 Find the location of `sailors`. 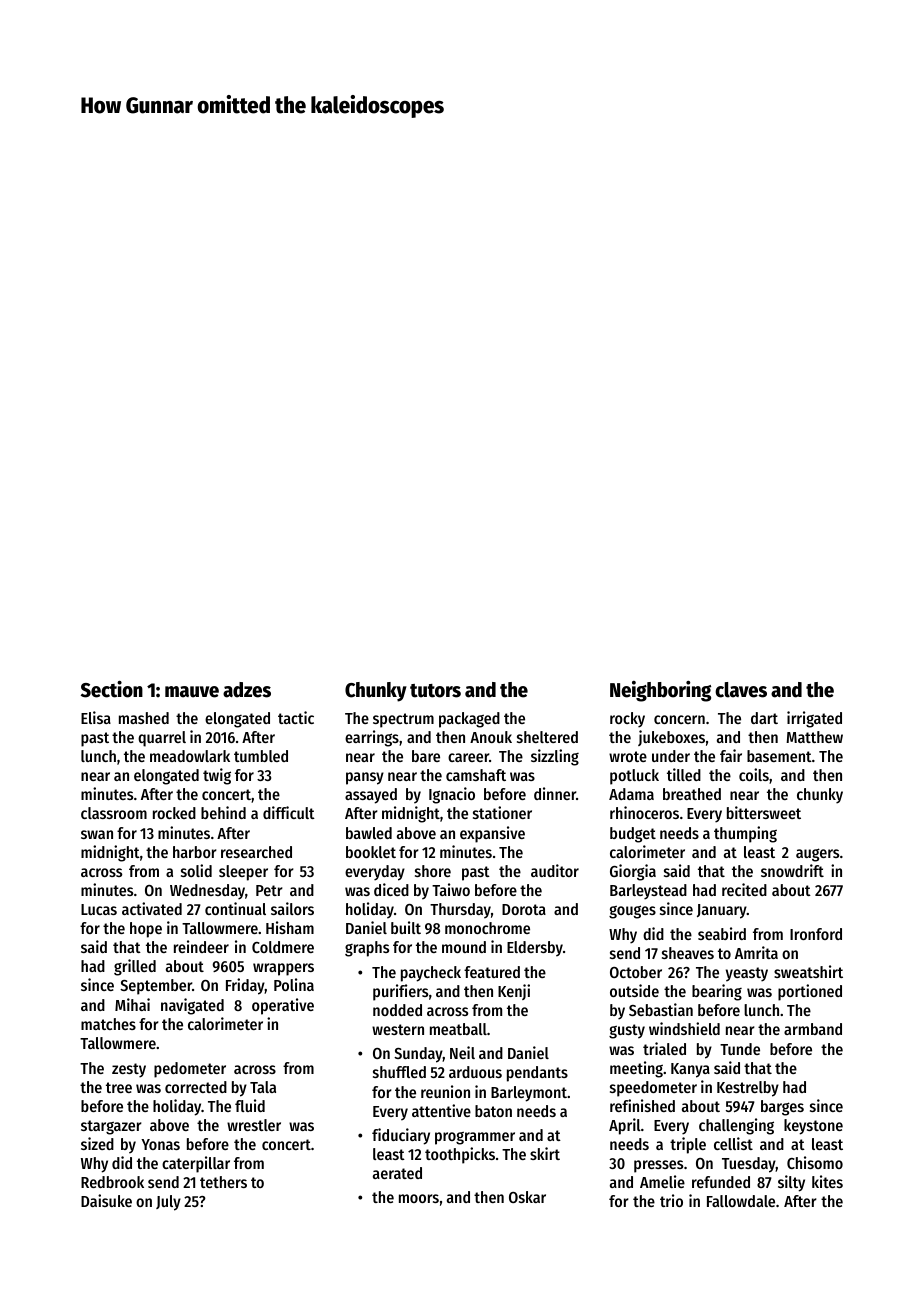

sailors is located at coordinates (292, 908).
